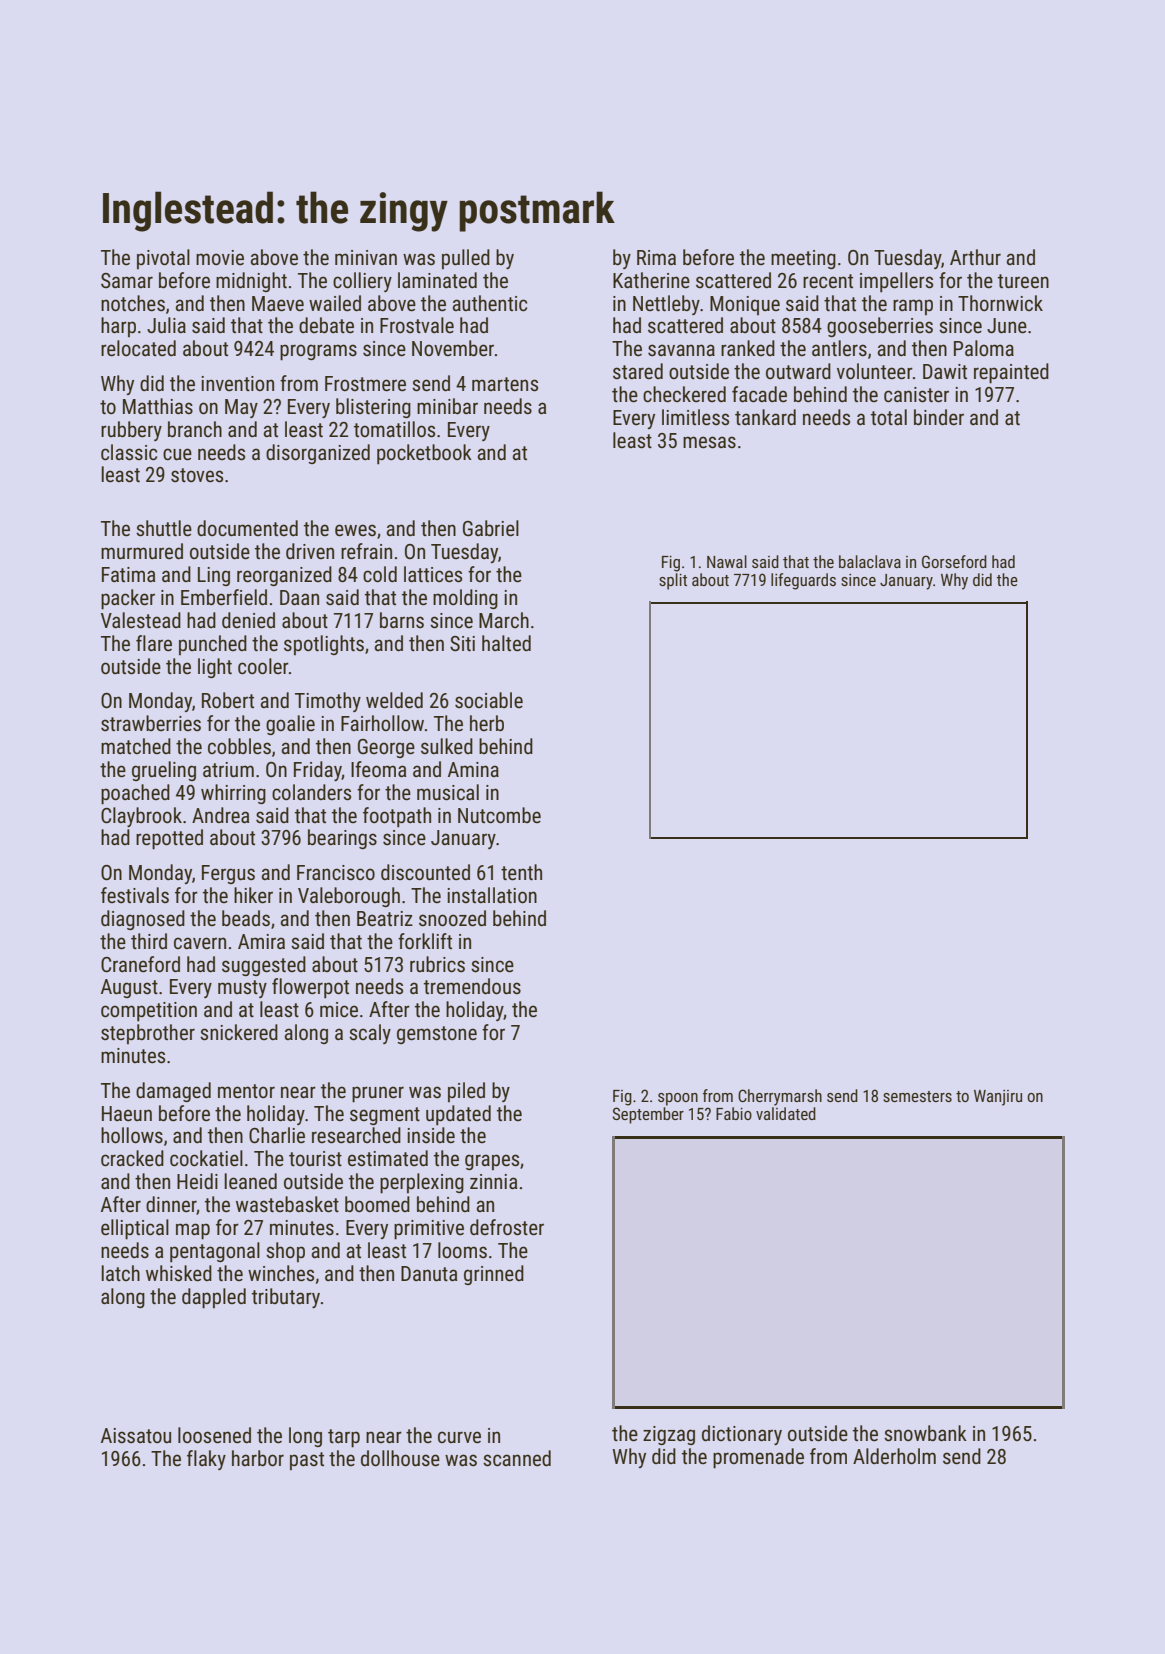  What do you see at coordinates (328, 702) in the screenshot?
I see `Timothy` at bounding box center [328, 702].
